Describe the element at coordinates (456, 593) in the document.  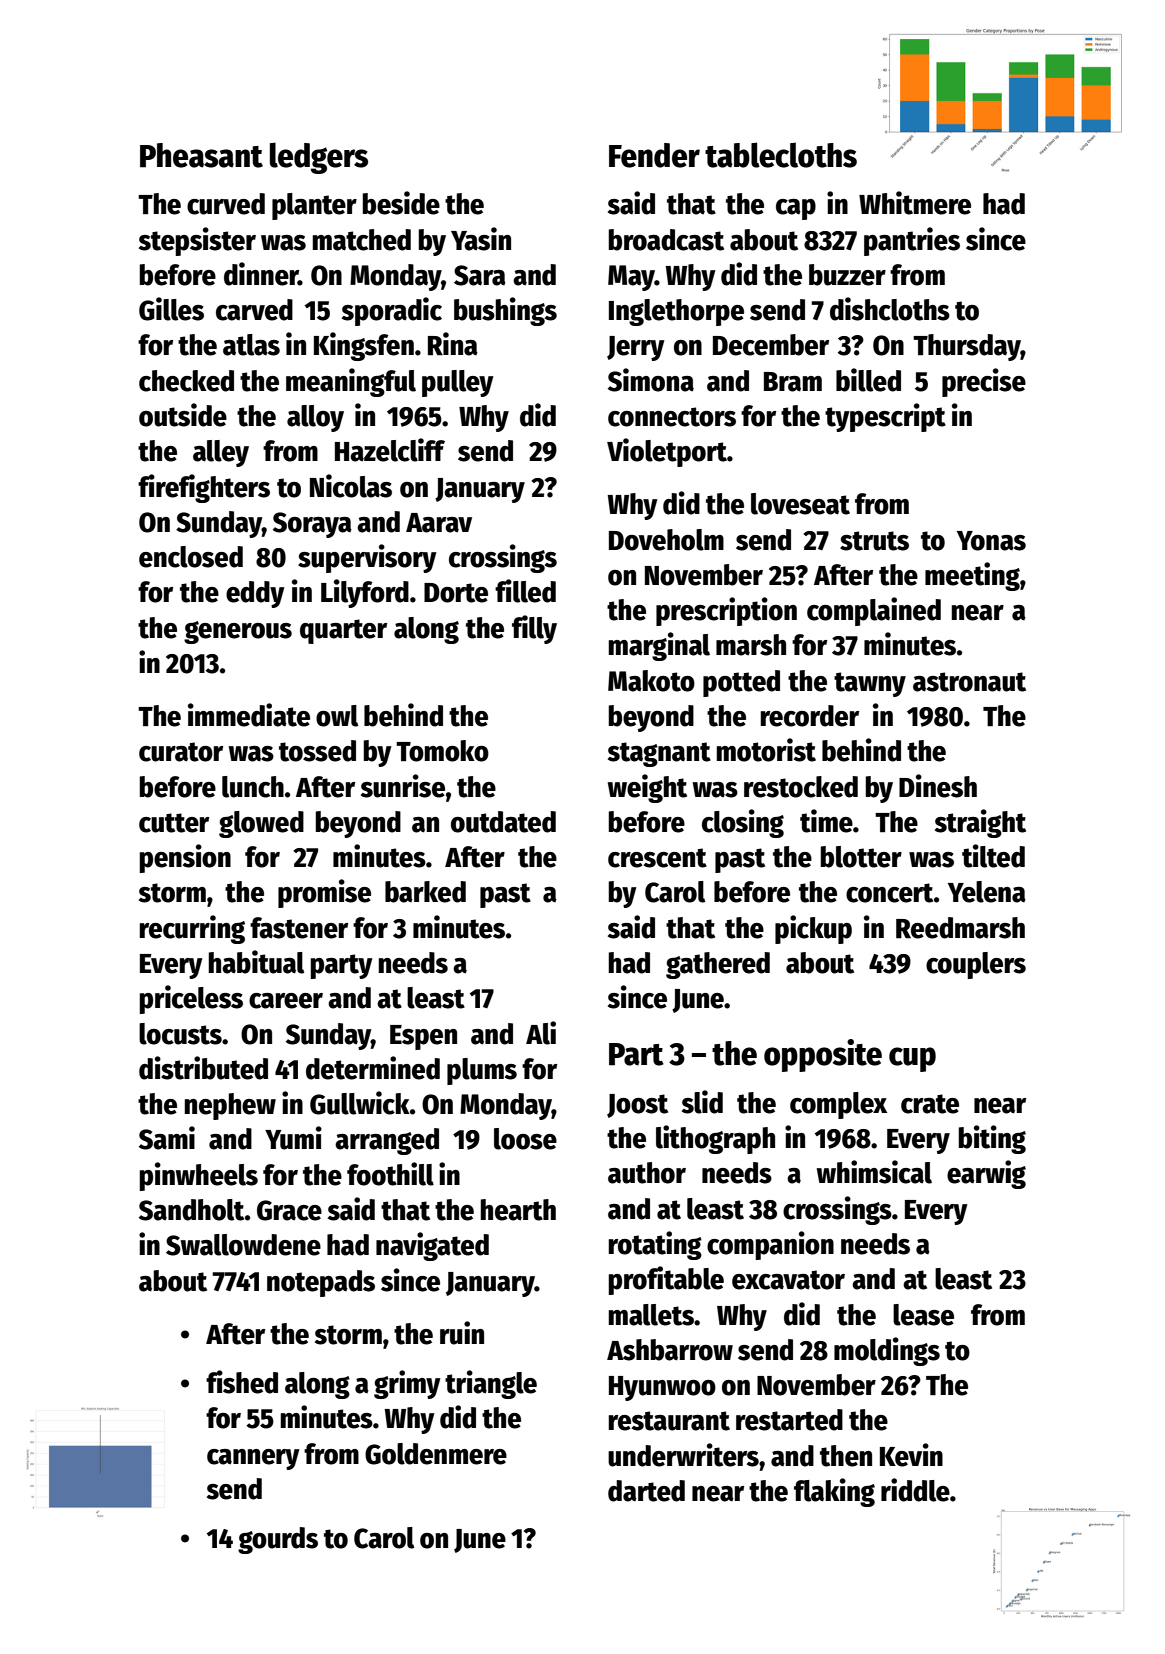
I see `Dorte` at that location.
